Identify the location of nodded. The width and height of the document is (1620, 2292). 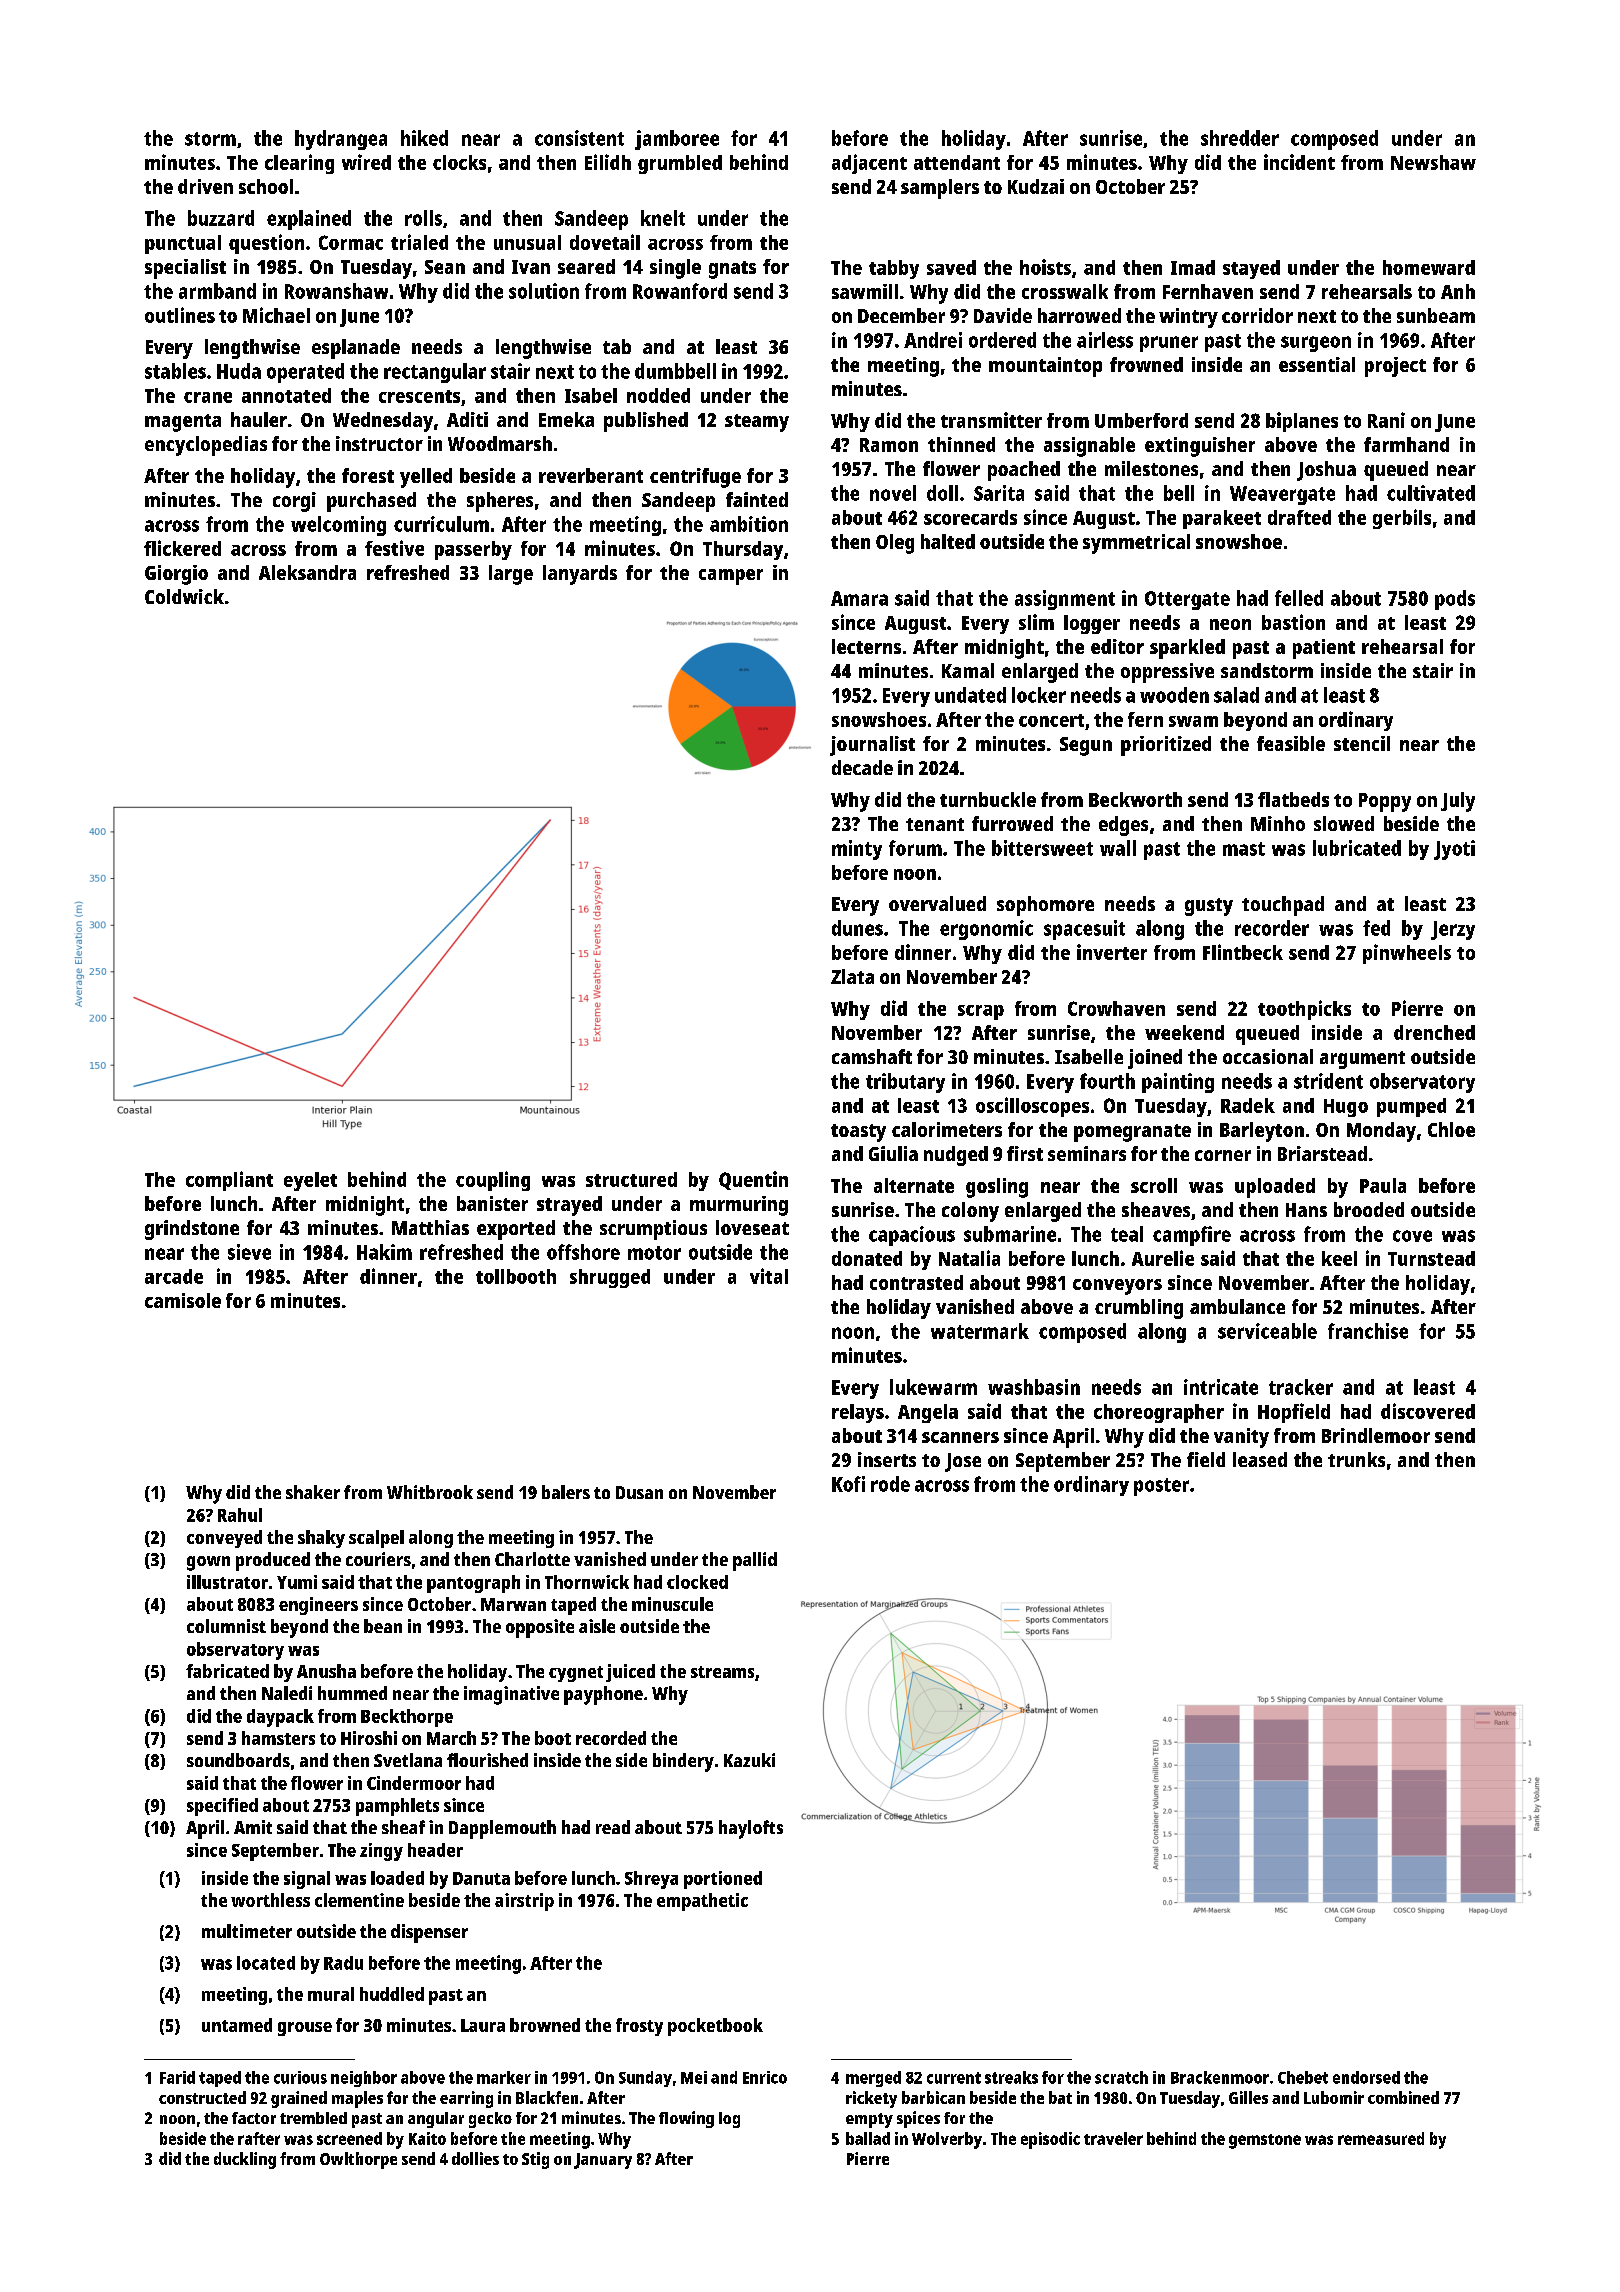
(658, 395).
